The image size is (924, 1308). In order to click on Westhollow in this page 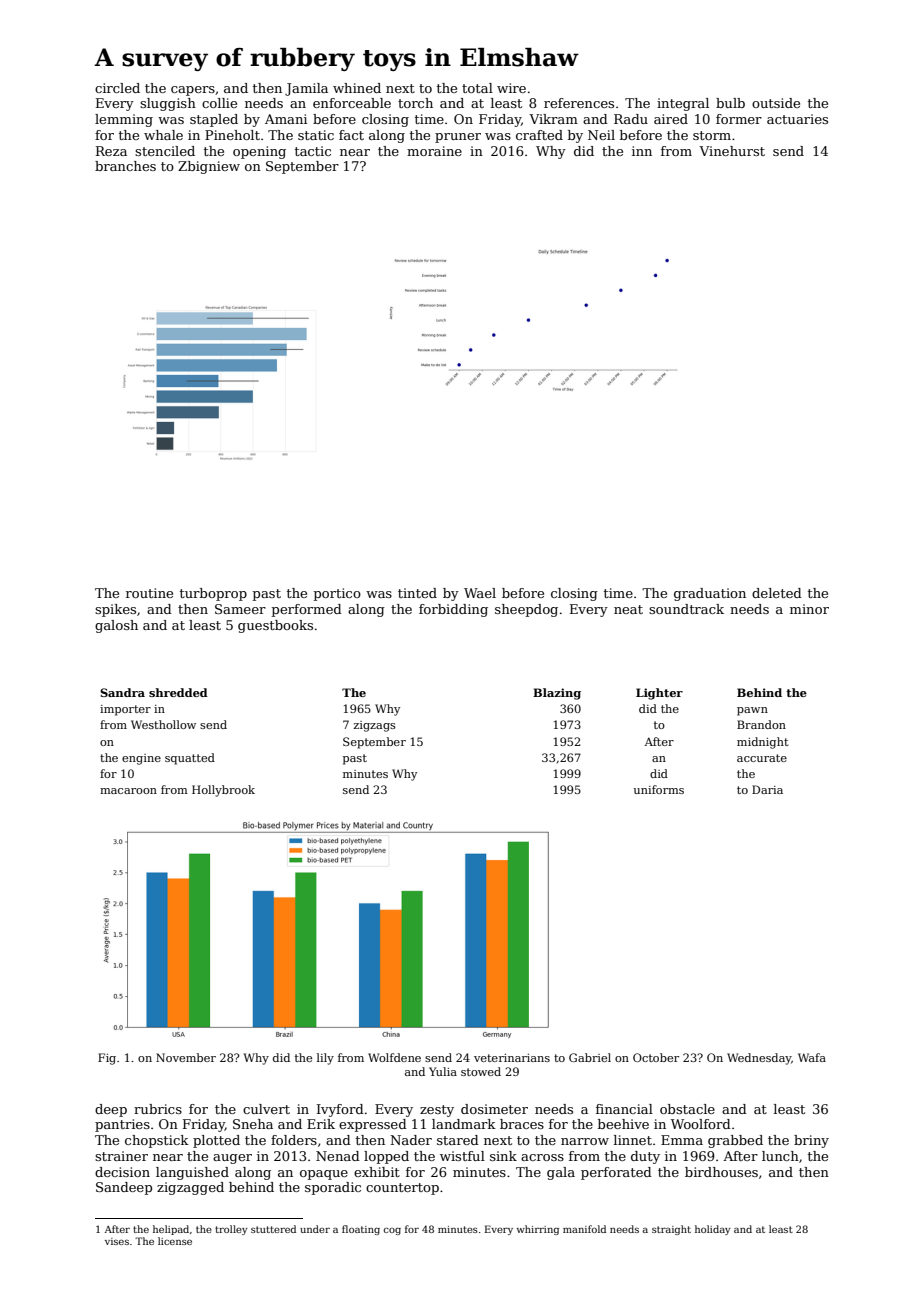, I will do `click(163, 724)`.
